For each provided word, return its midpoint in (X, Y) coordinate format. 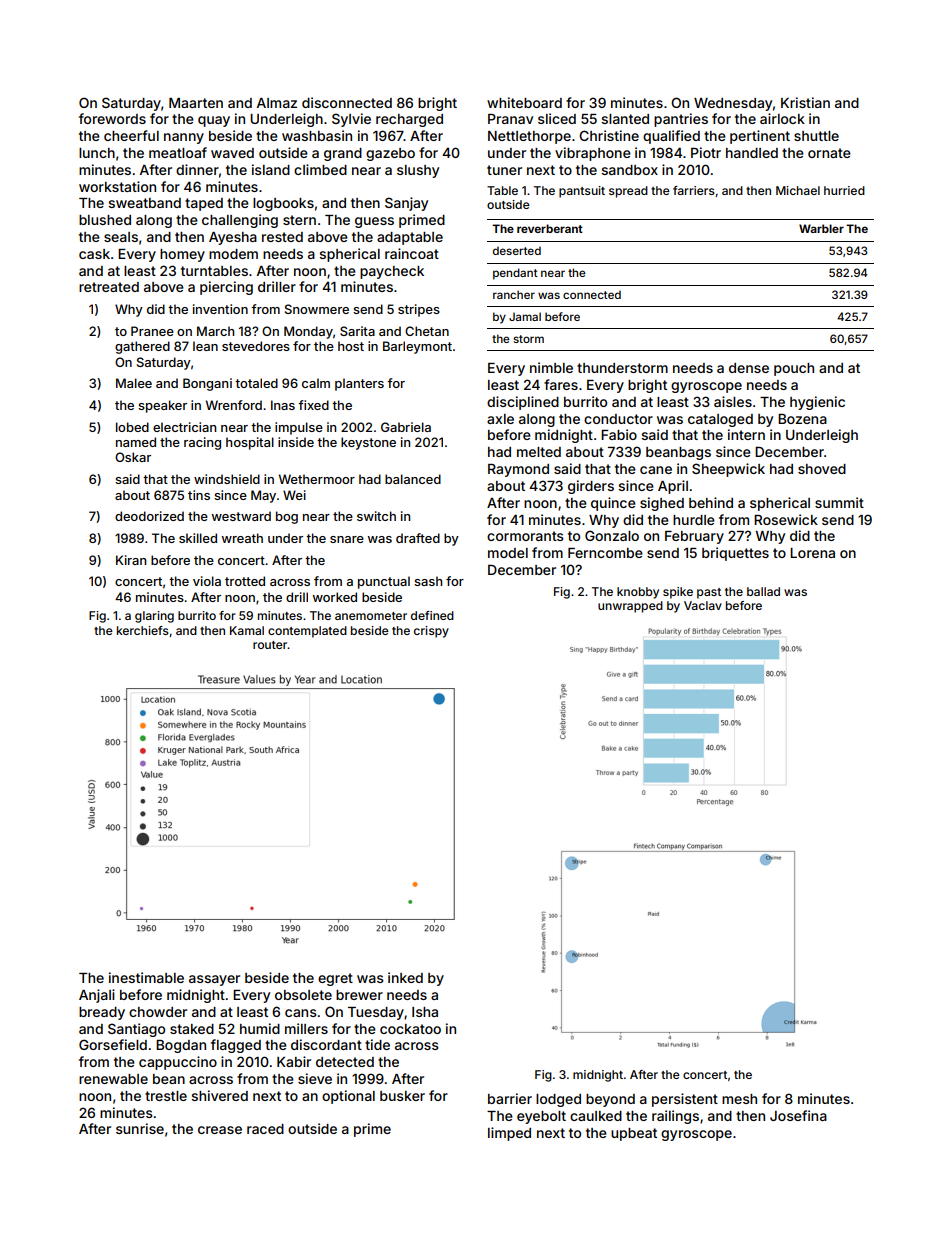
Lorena (812, 553)
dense (749, 368)
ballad (763, 591)
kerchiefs (143, 630)
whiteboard (524, 102)
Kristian (805, 102)
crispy (431, 632)
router (270, 645)
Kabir (294, 1061)
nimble (551, 367)
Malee (134, 383)
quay (214, 121)
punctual (384, 582)
